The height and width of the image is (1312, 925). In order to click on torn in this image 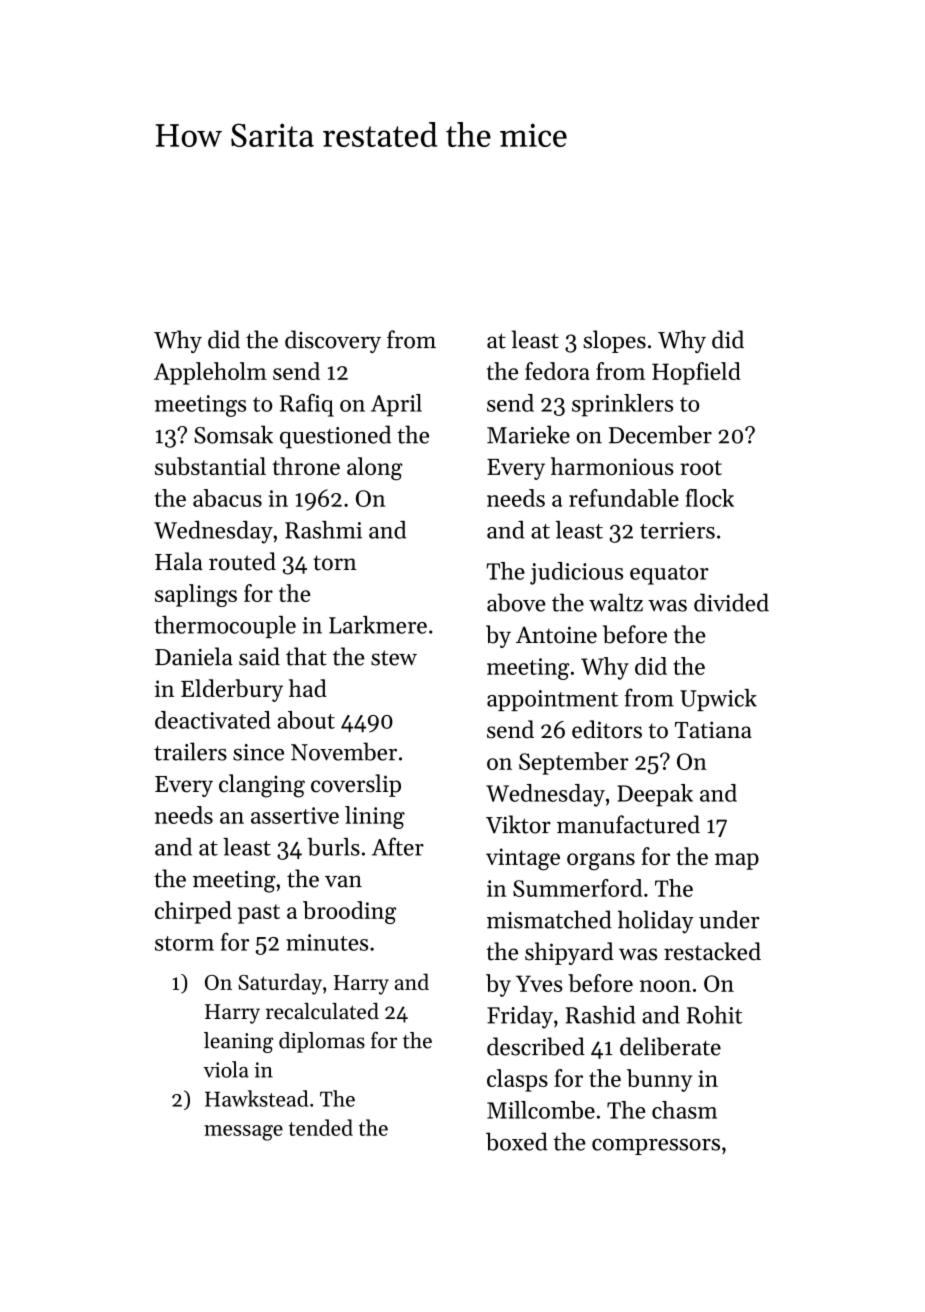, I will do `click(335, 563)`.
